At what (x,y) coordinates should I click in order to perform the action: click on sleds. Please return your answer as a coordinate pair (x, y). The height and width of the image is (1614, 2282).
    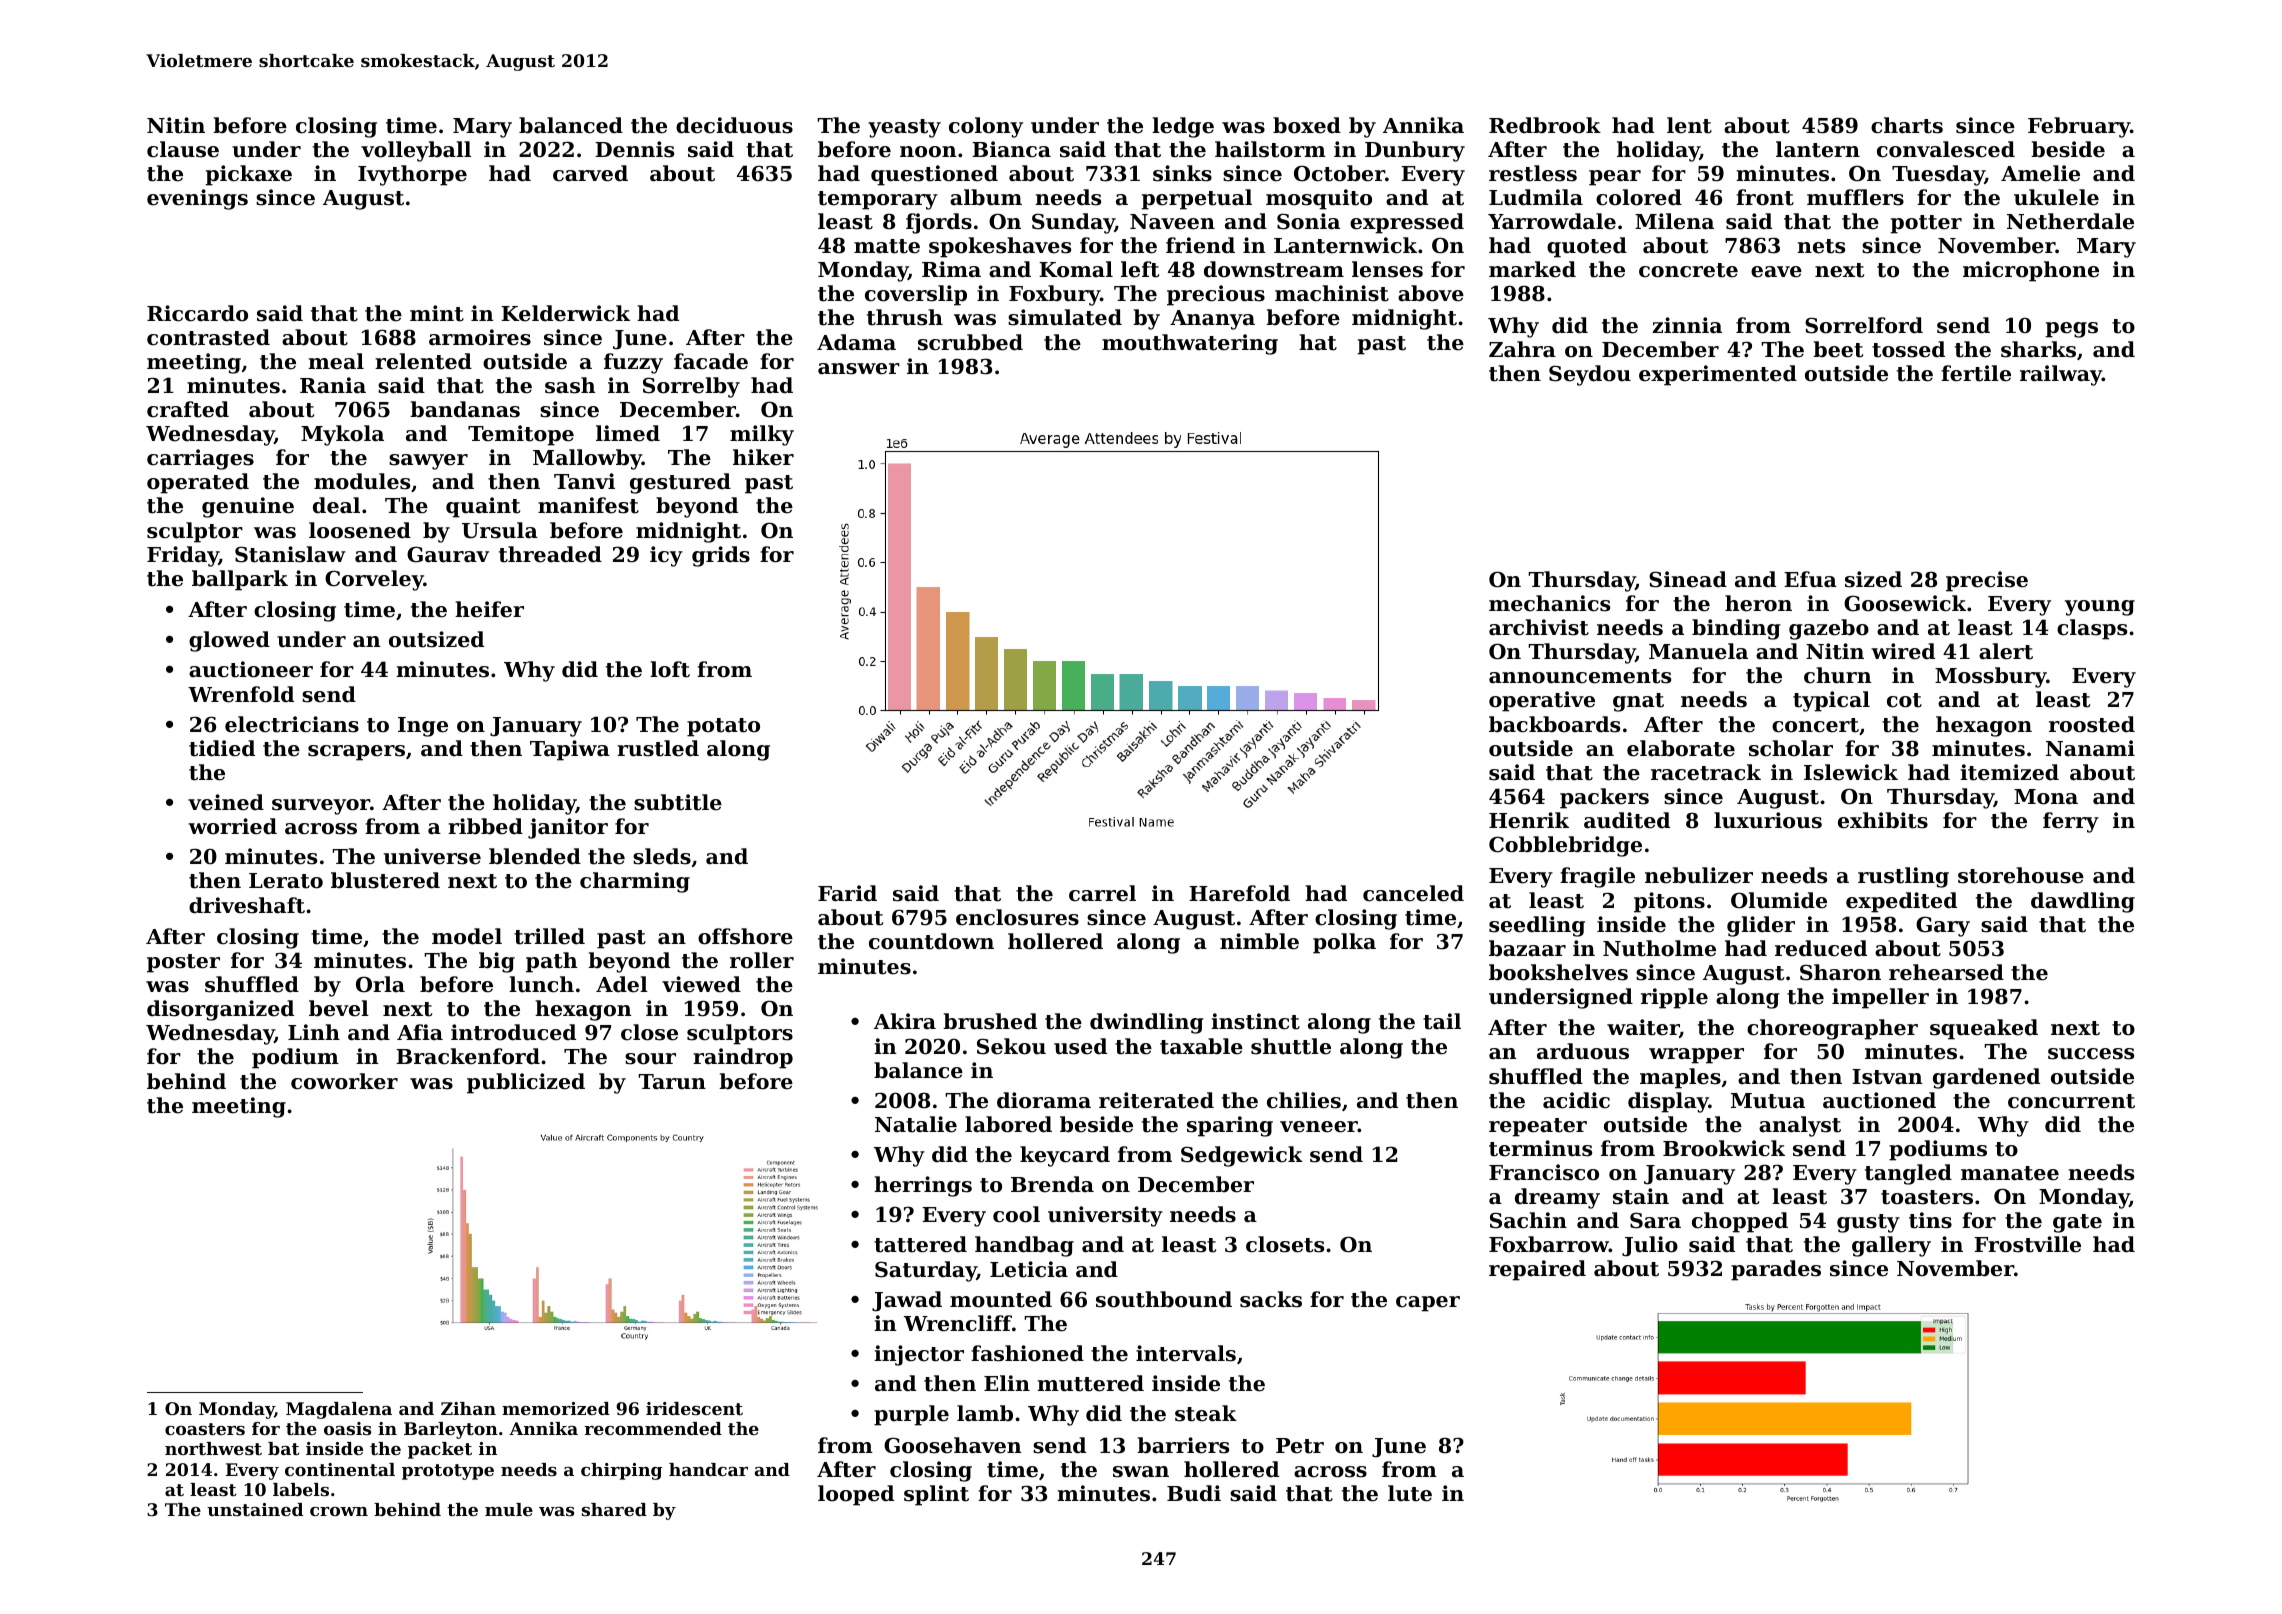
    Looking at the image, I should click on (662, 856).
